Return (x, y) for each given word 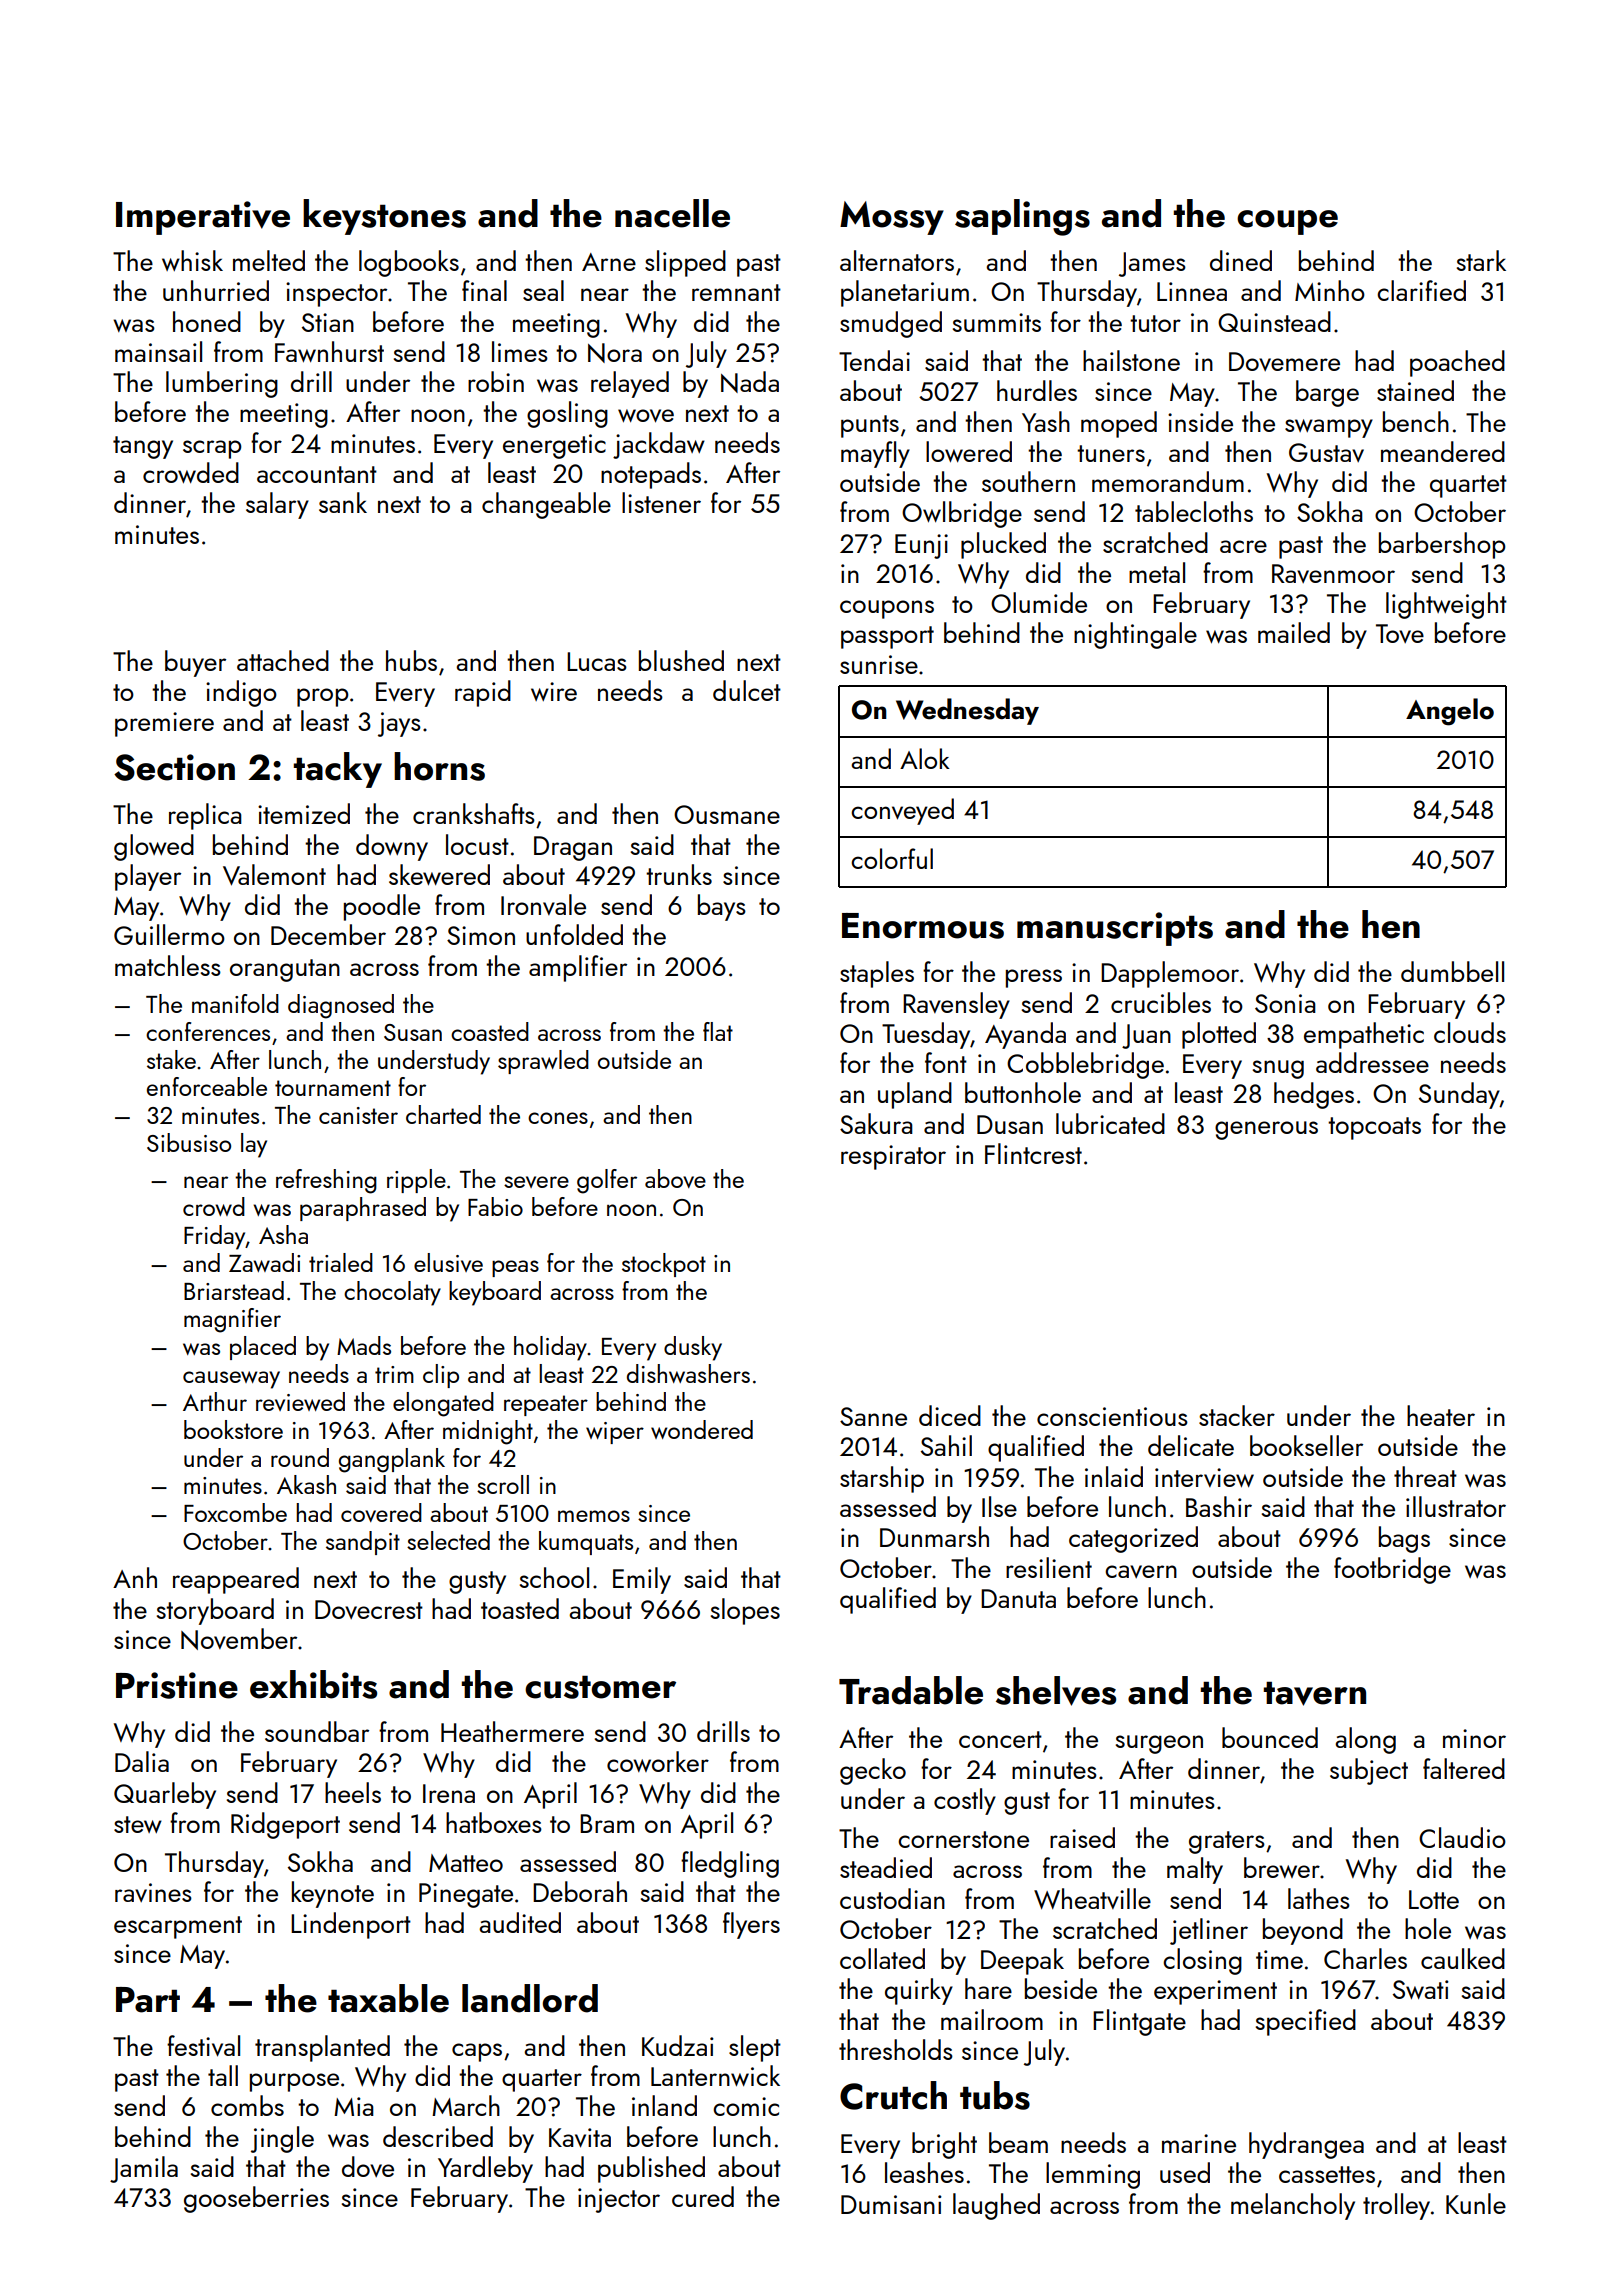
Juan (1146, 1036)
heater (1441, 1415)
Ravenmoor (1333, 573)
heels (353, 1792)
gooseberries (256, 2199)
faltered (1464, 1768)
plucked (1003, 545)
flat (718, 1031)
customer (600, 1687)
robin (496, 381)
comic (746, 2106)
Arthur (215, 1401)
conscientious (1112, 1416)
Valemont (274, 875)
